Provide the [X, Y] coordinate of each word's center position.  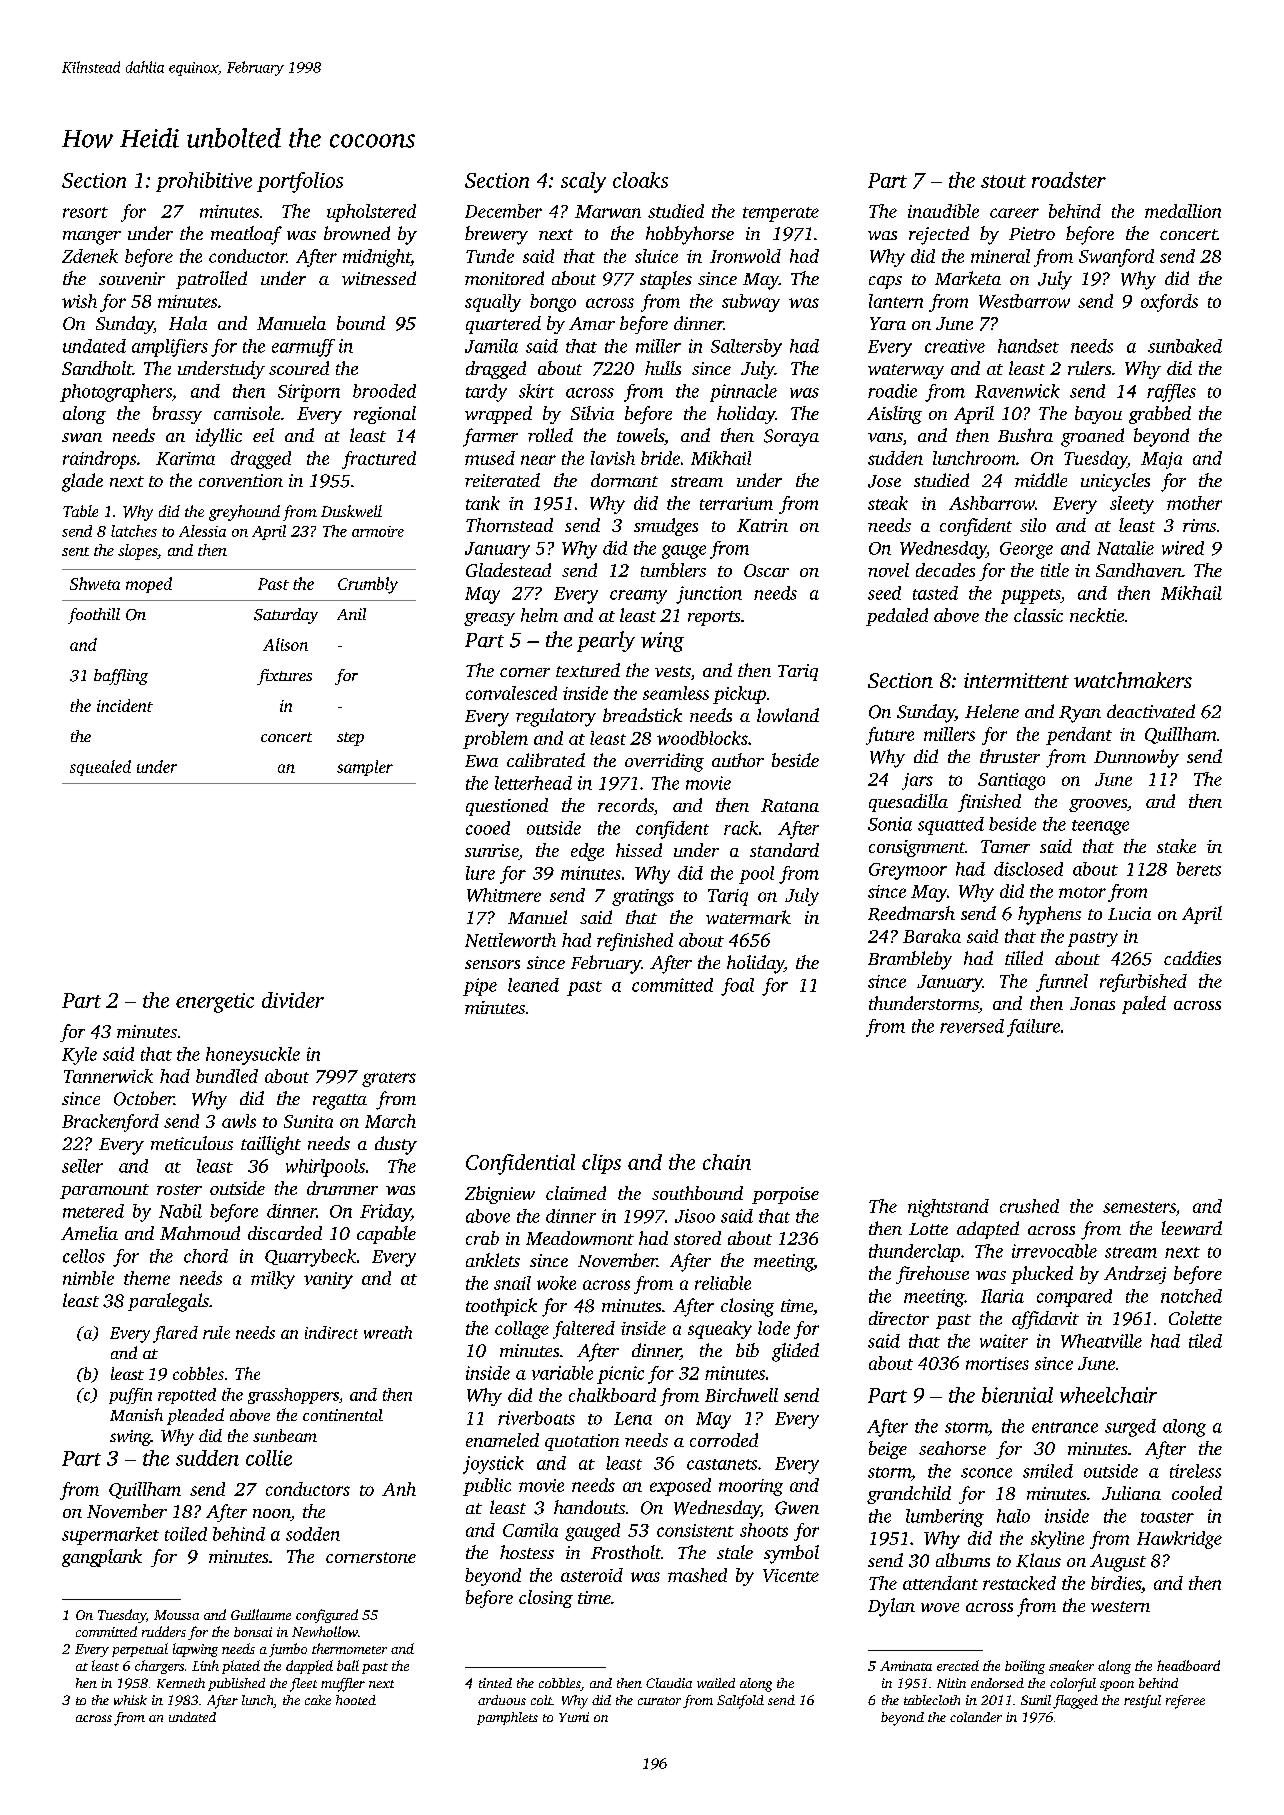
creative [955, 346]
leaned [533, 985]
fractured [379, 460]
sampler [365, 768]
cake [318, 1700]
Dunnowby [1136, 758]
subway [751, 303]
